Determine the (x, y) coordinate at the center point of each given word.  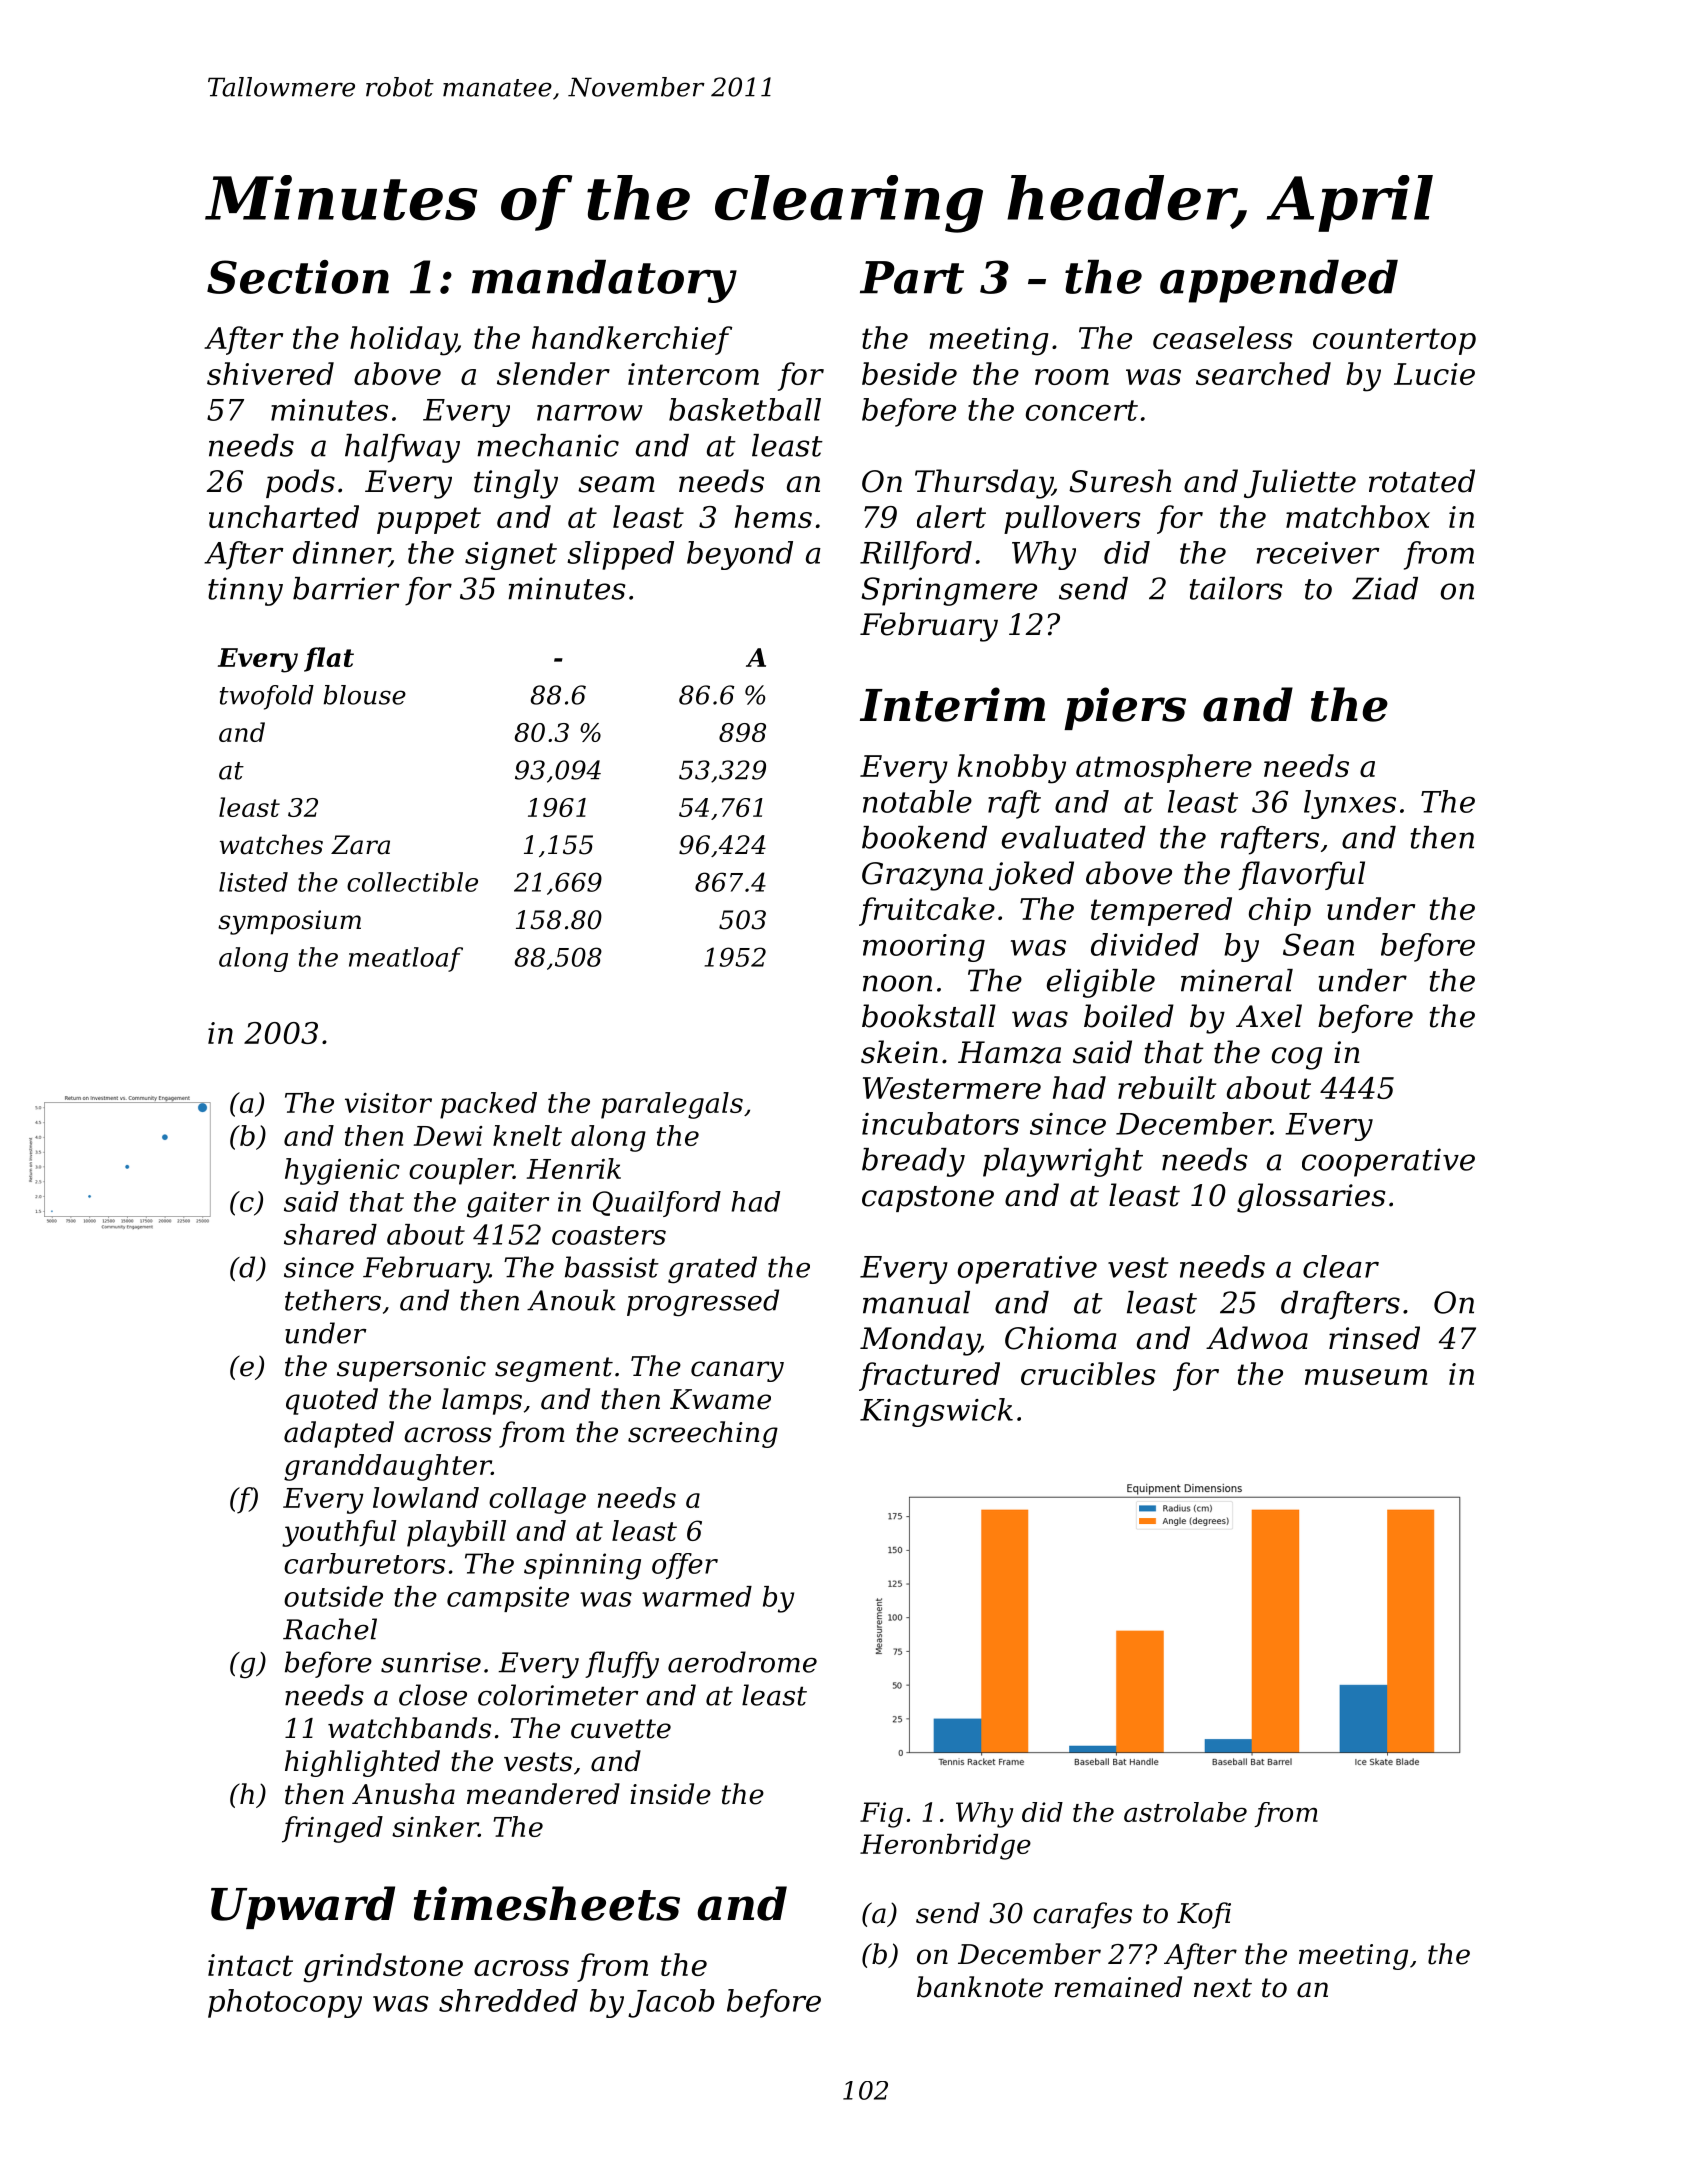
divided (1145, 944)
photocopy (285, 2003)
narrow (590, 412)
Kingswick (936, 1412)
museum (1366, 1377)
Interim (952, 704)
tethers (333, 1300)
